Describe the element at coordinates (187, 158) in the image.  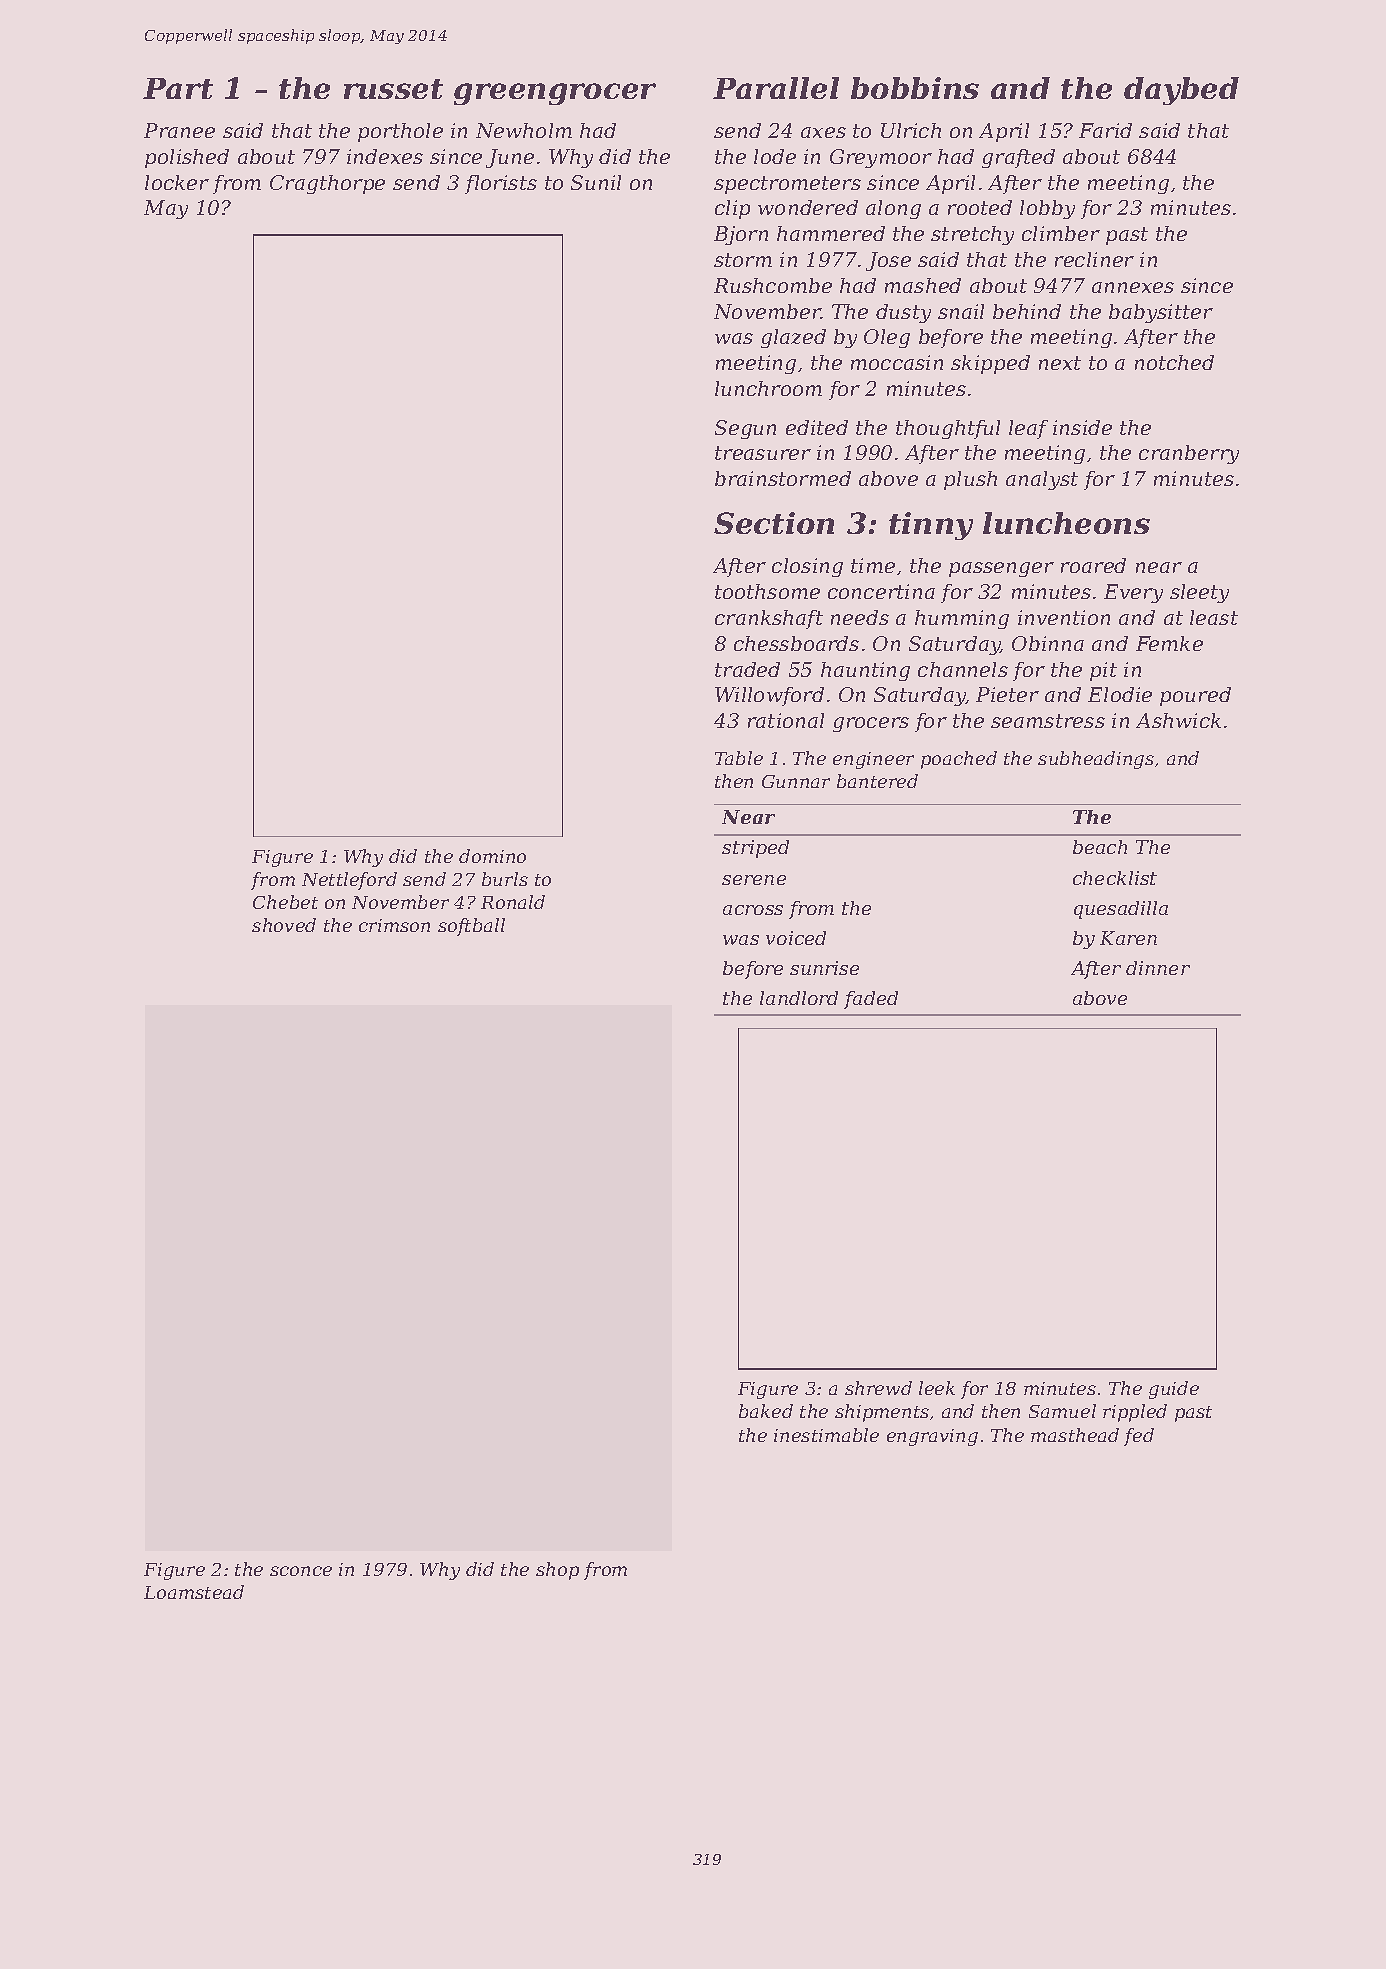
I see `polished` at that location.
